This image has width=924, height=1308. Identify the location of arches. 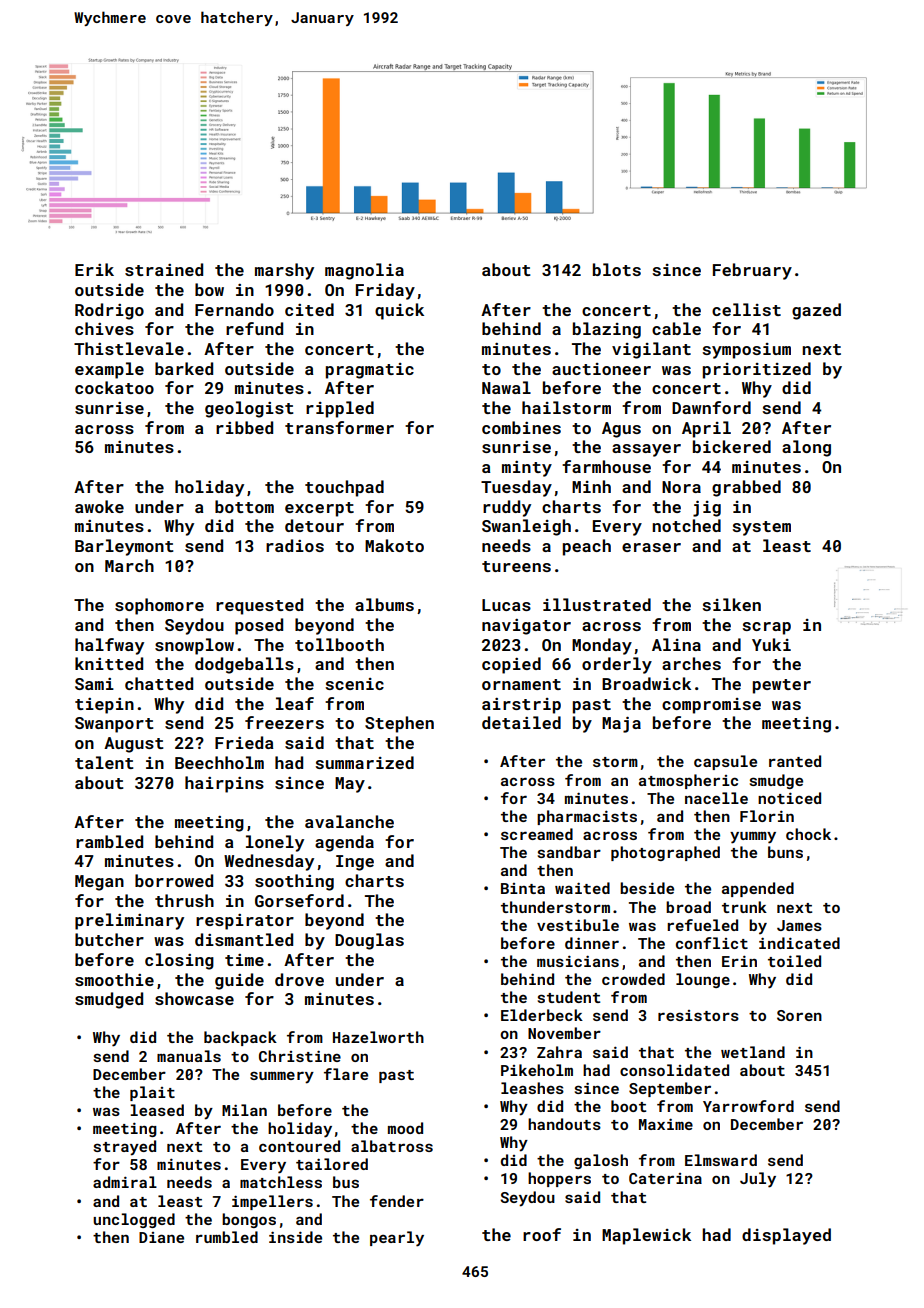
(691, 663).
